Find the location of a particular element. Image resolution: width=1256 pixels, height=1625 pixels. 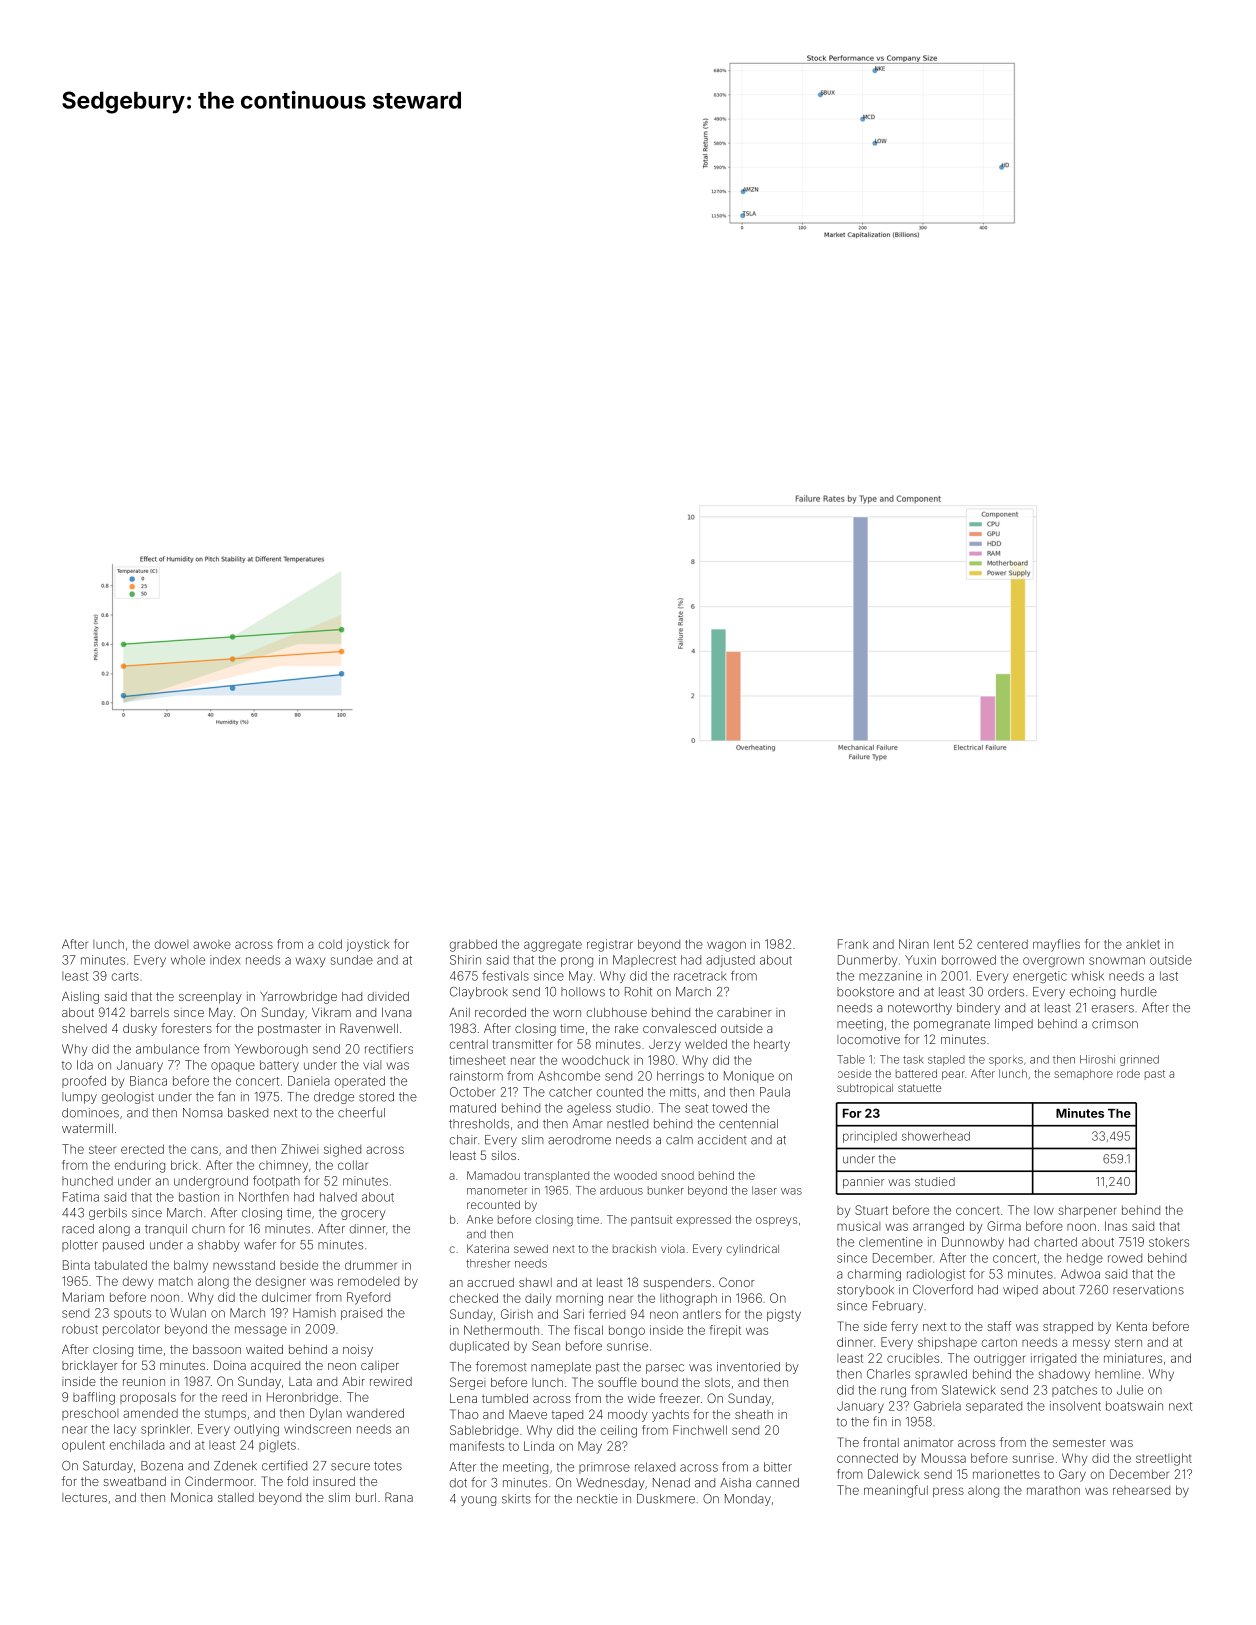

shelved is located at coordinates (84, 1028).
